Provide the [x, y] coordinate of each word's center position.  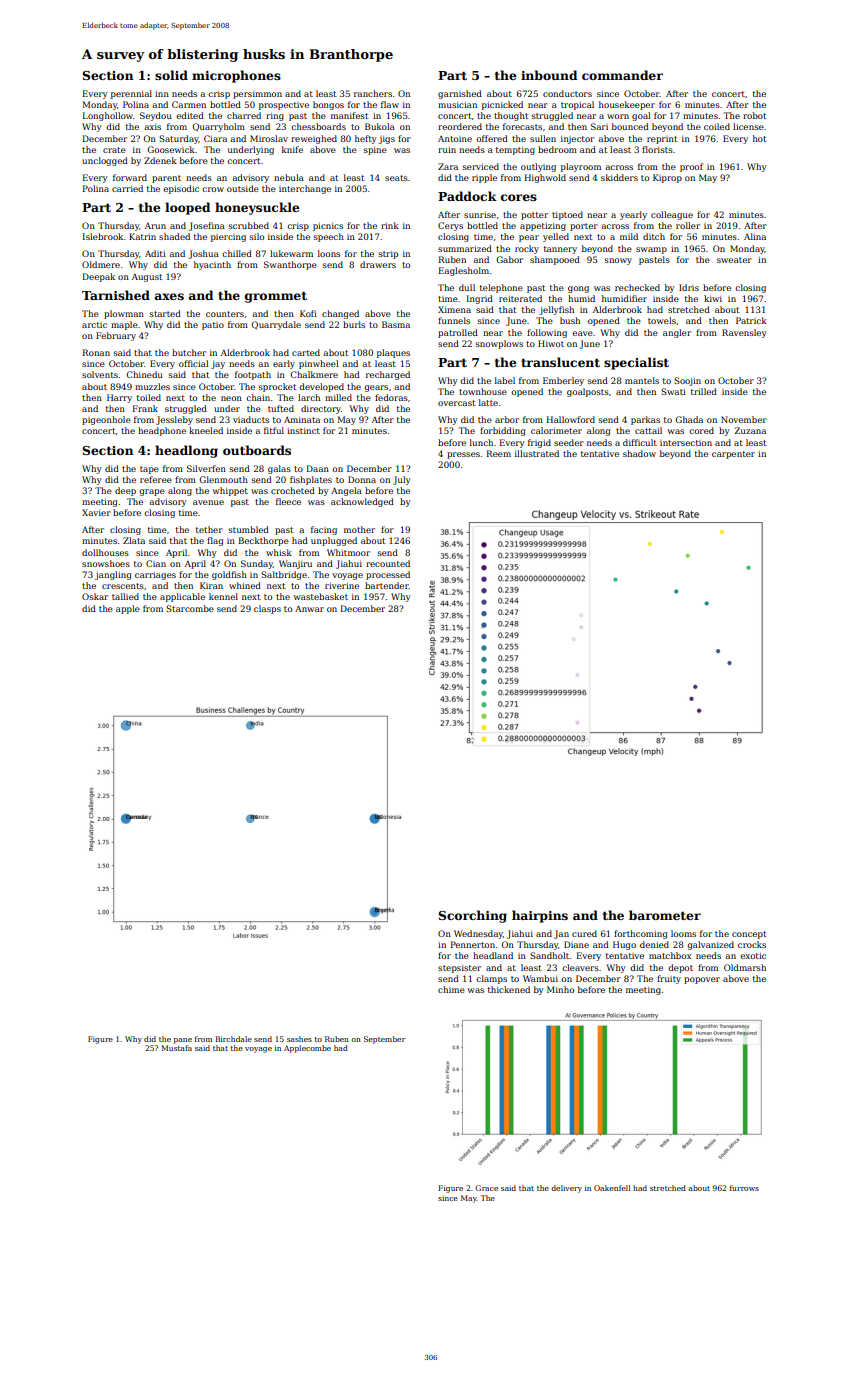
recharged [388, 375]
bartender [387, 585]
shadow [639, 453]
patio [213, 326]
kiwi [713, 298]
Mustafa [176, 1048]
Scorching [472, 916]
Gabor [510, 259]
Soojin [687, 381]
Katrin [142, 236]
